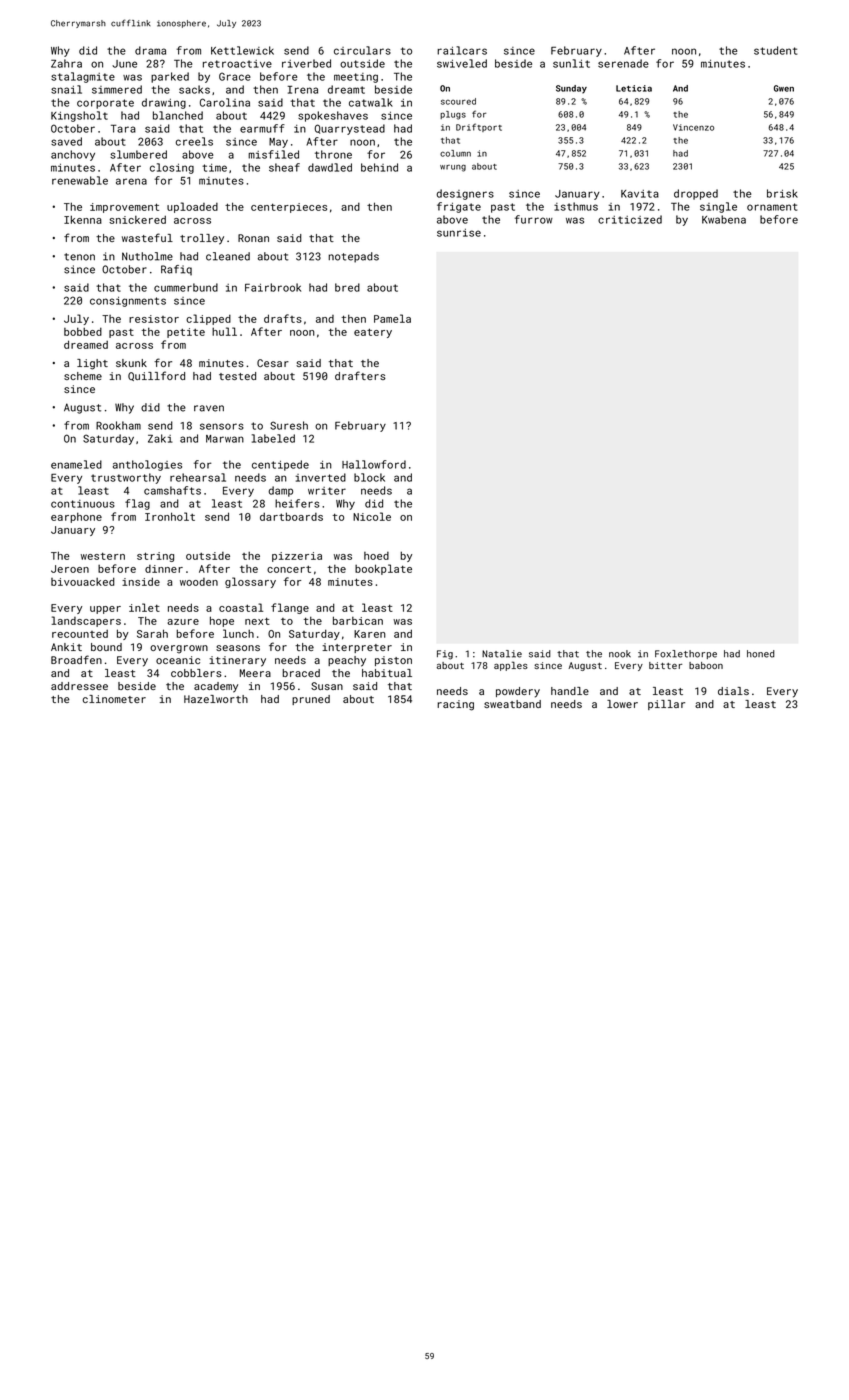 Image resolution: width=849 pixels, height=1400 pixels. I want to click on pillar, so click(666, 705).
